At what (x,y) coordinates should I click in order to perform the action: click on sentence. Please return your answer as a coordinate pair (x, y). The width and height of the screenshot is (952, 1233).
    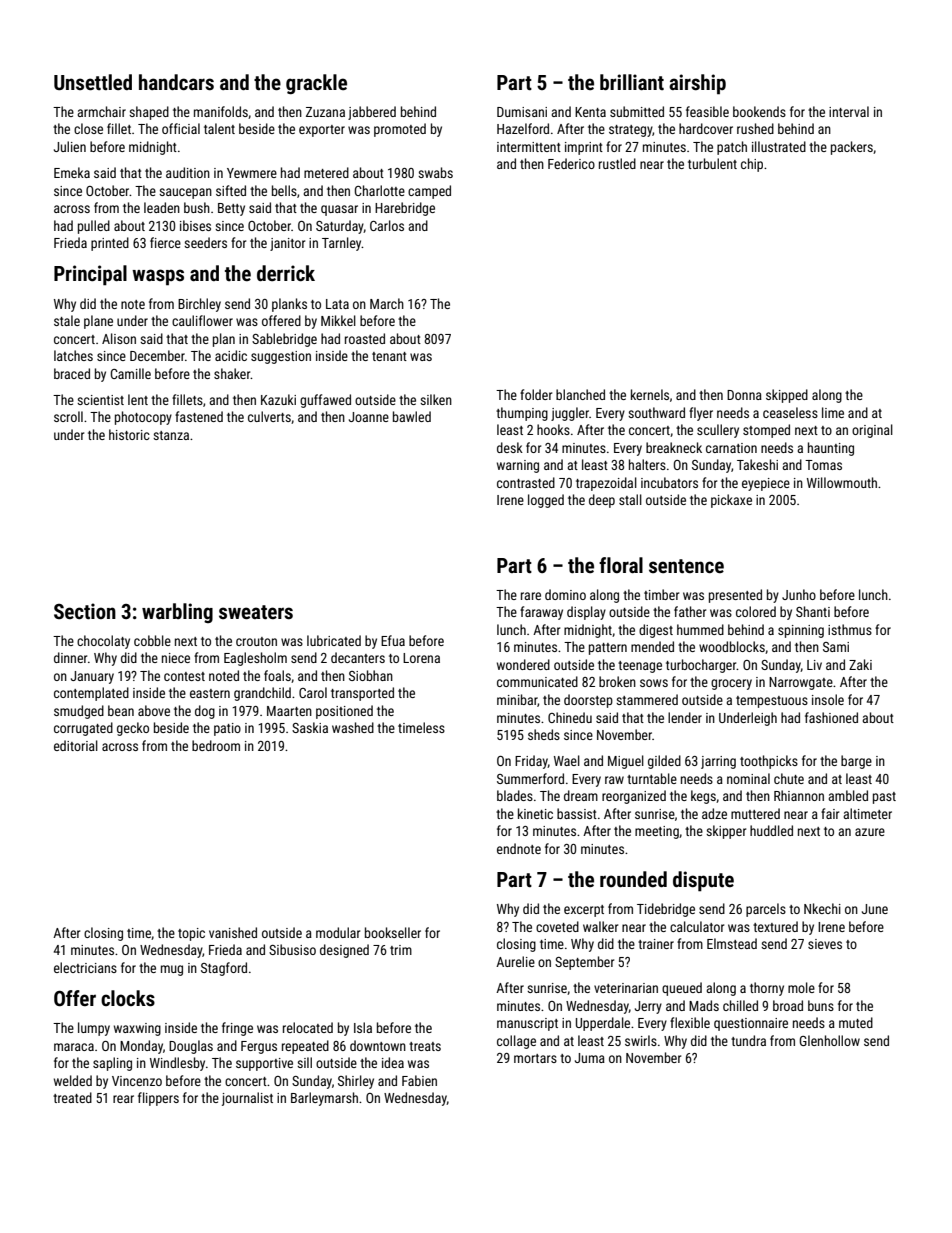
    Looking at the image, I should click on (686, 566).
